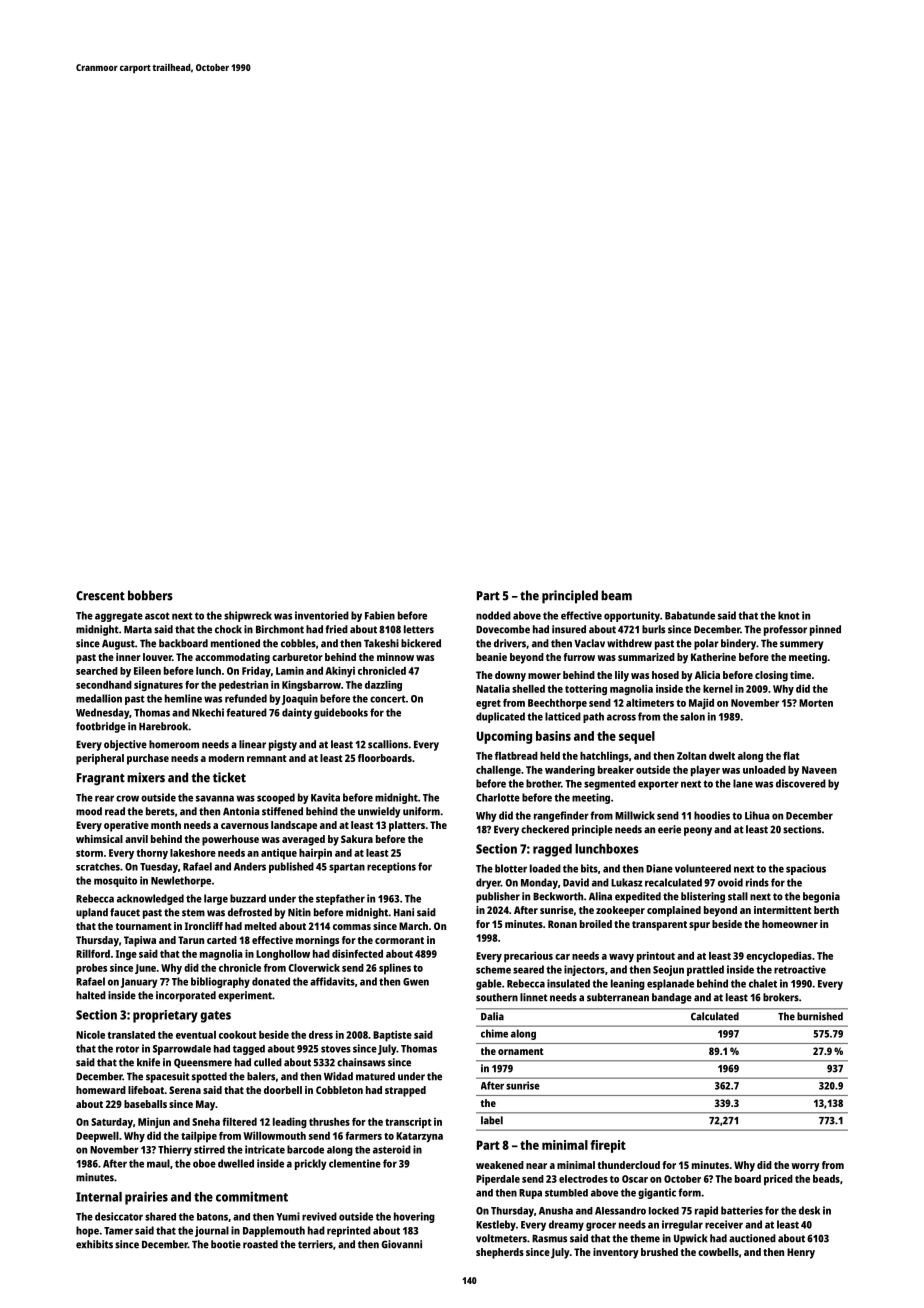 The image size is (924, 1308). I want to click on shepherds, so click(500, 1253).
